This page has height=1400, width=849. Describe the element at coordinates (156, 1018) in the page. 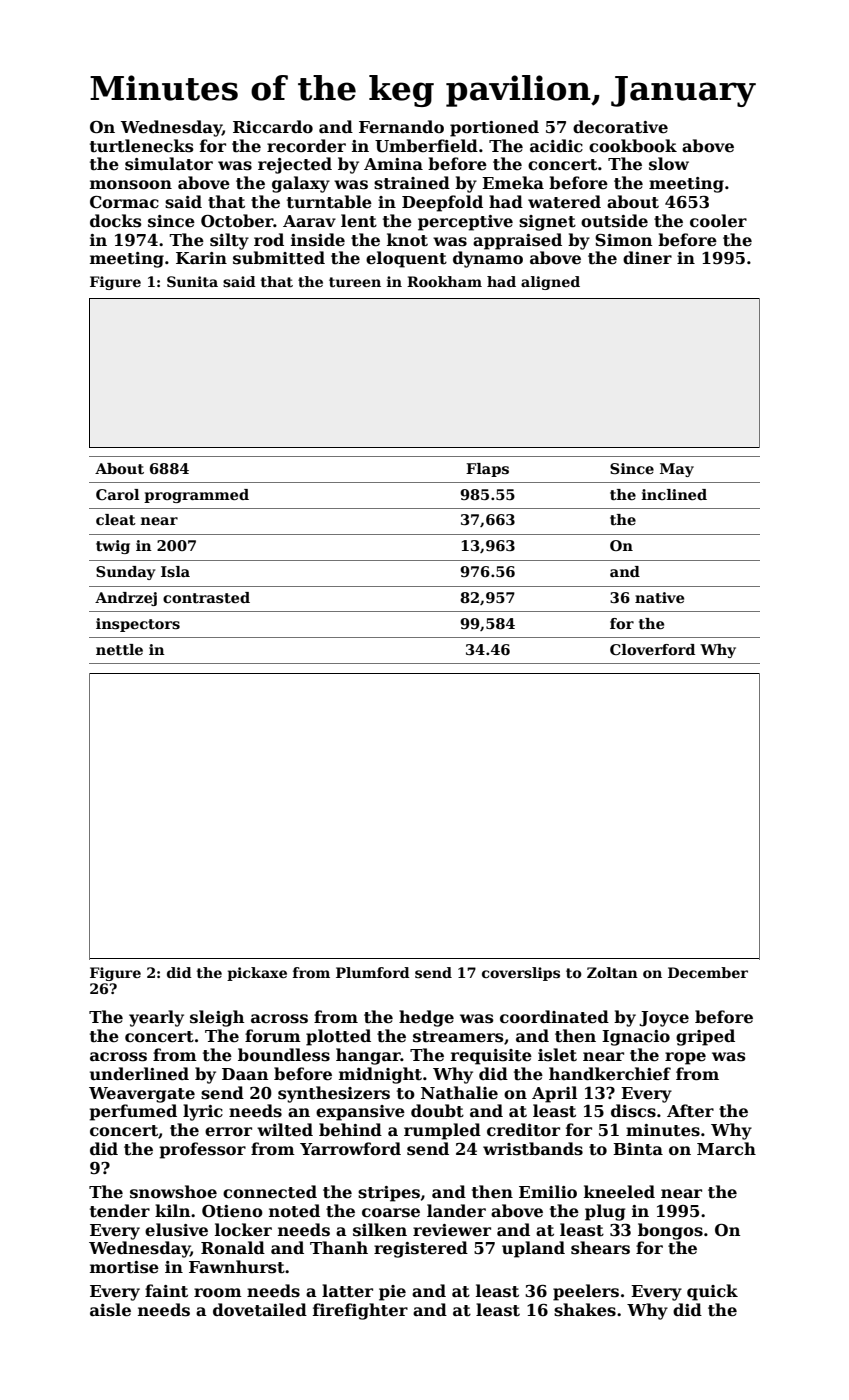

I see `yearly` at that location.
